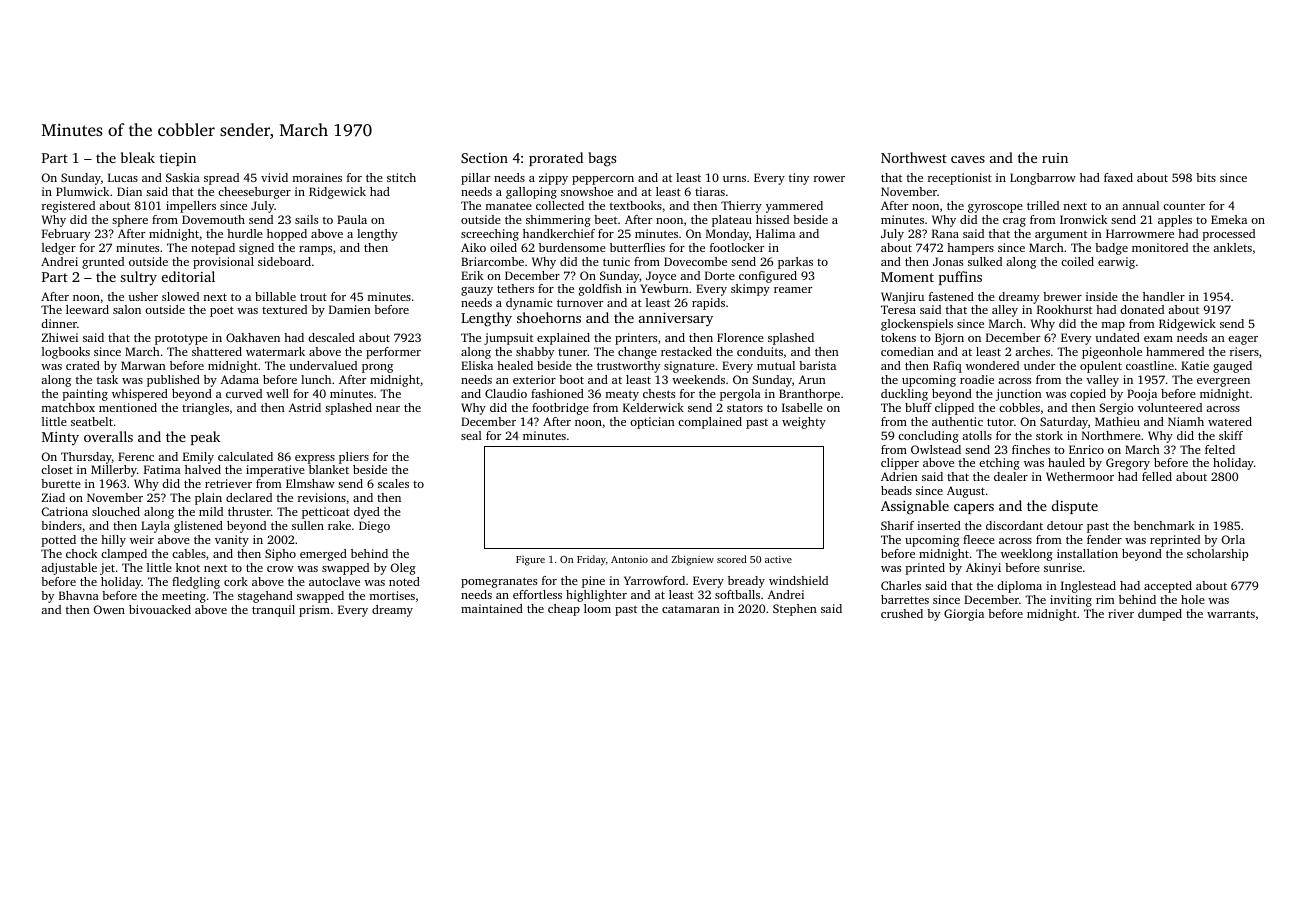  I want to click on annual, so click(1140, 205).
